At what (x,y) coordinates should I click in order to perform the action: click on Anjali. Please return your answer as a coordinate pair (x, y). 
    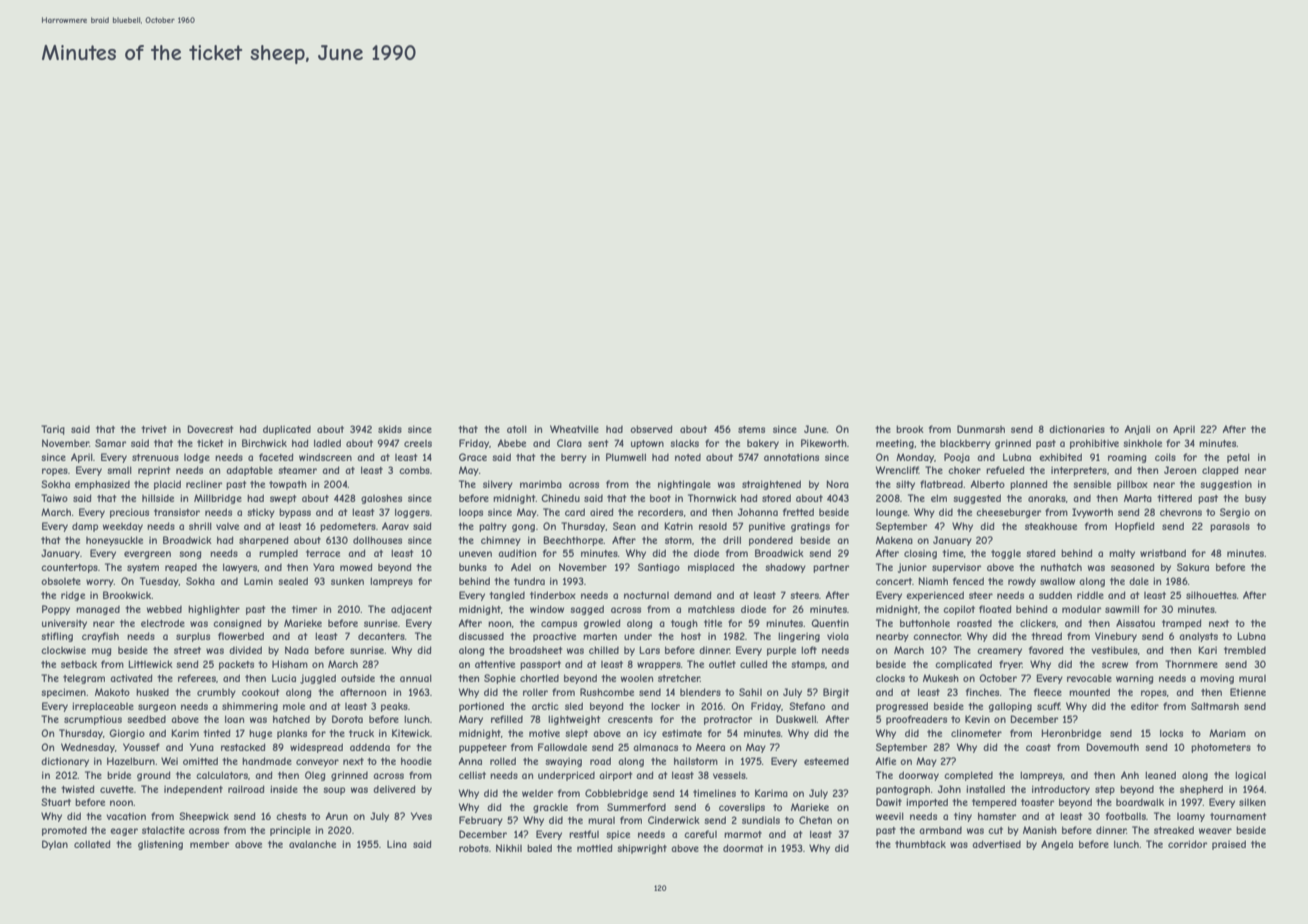
    Looking at the image, I should click on (1137, 430).
